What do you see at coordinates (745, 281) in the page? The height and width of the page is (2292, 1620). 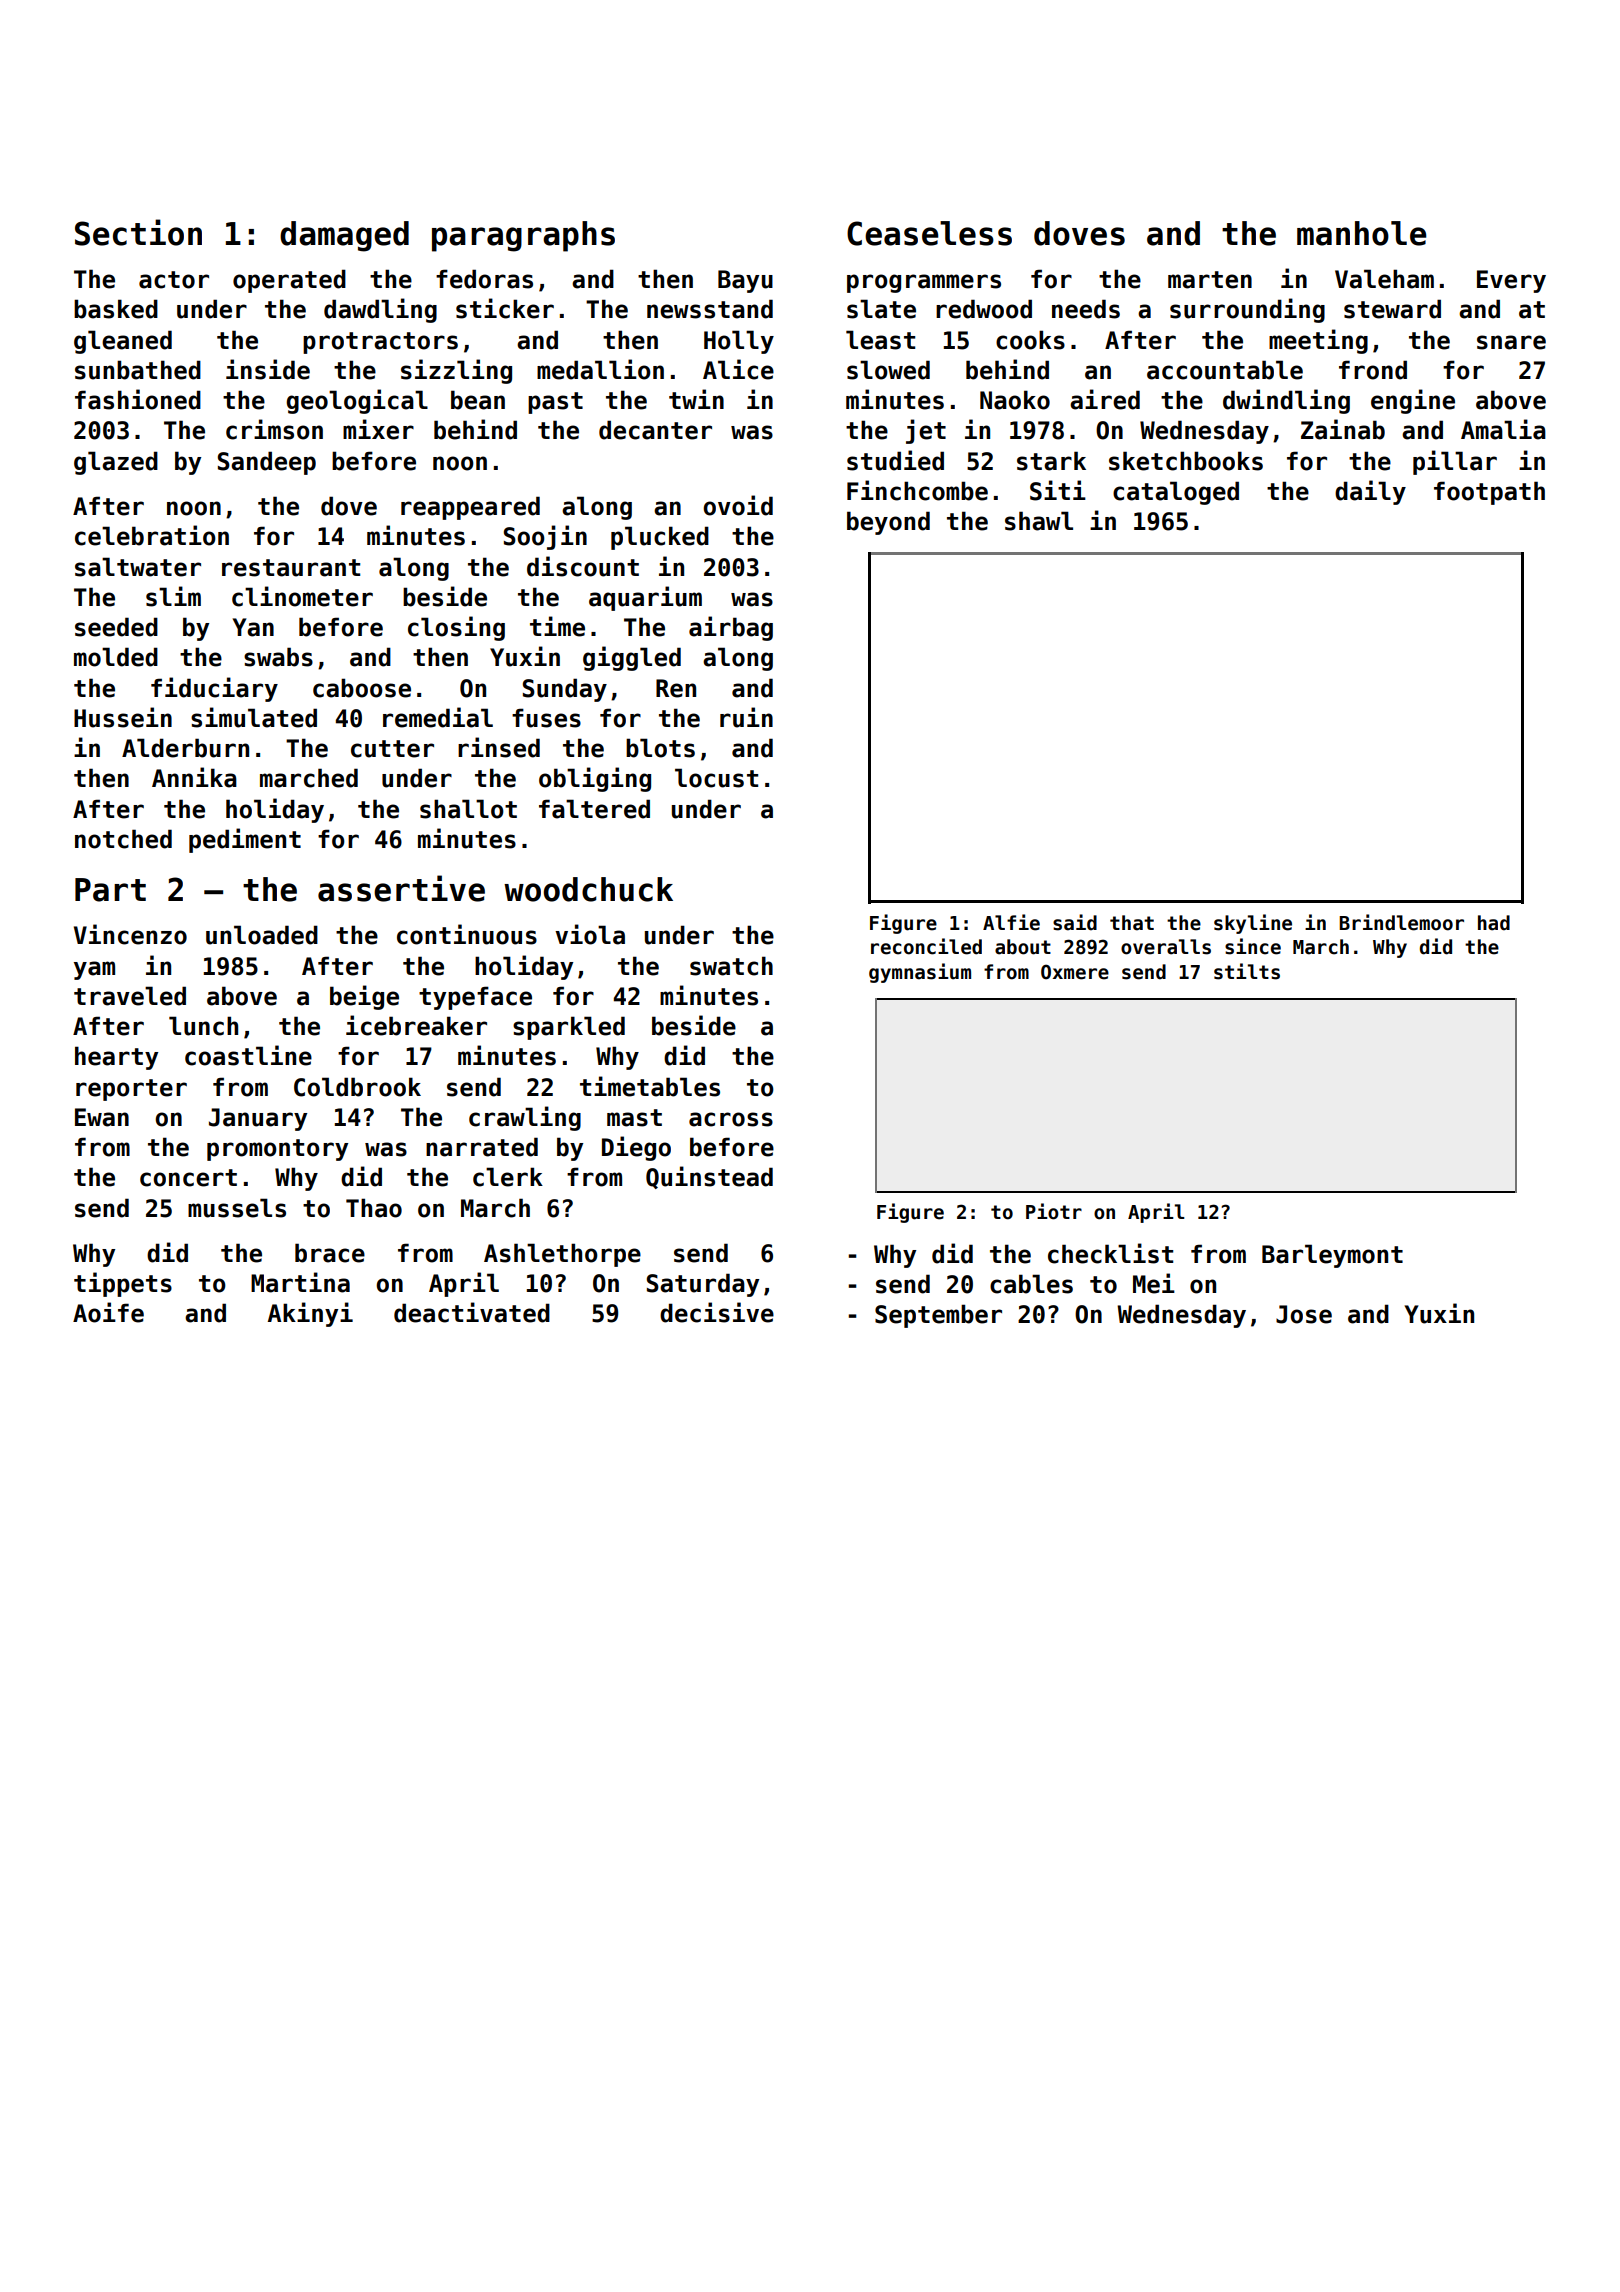 I see `Bayu` at bounding box center [745, 281].
